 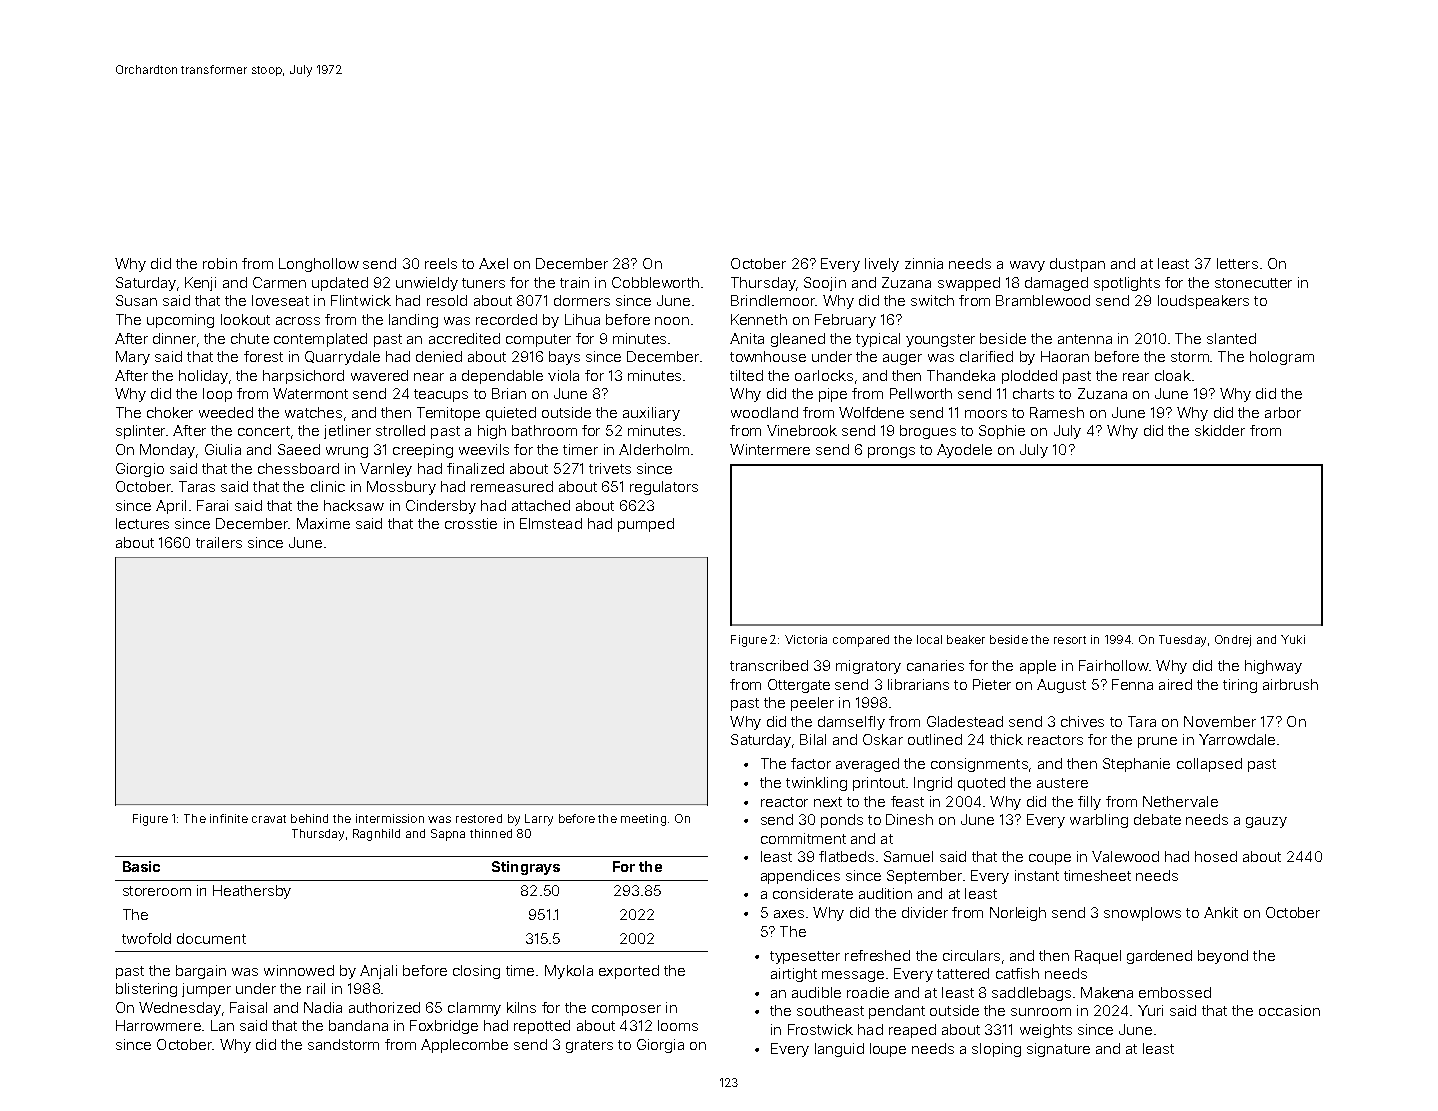 What do you see at coordinates (1077, 265) in the screenshot?
I see `dustpan` at bounding box center [1077, 265].
